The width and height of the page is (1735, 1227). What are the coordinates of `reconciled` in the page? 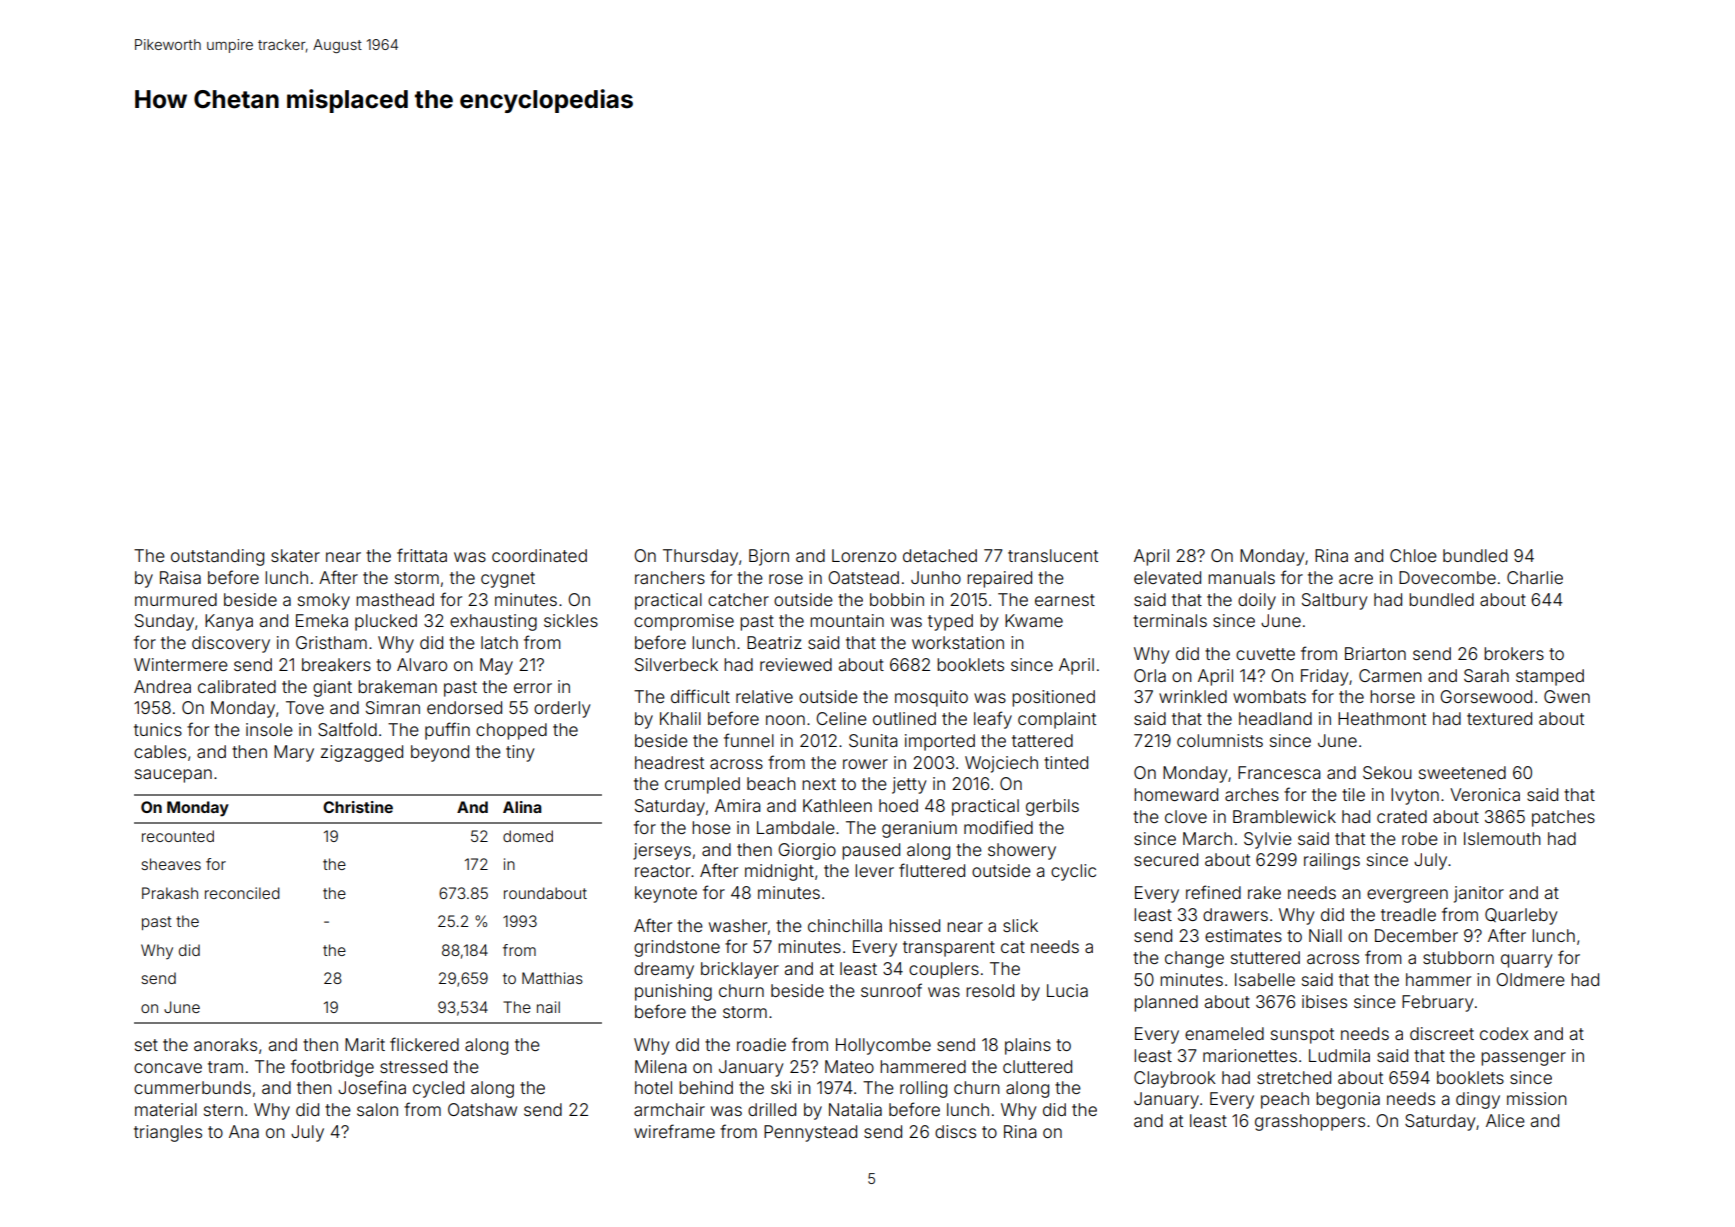 It's located at (242, 893).
